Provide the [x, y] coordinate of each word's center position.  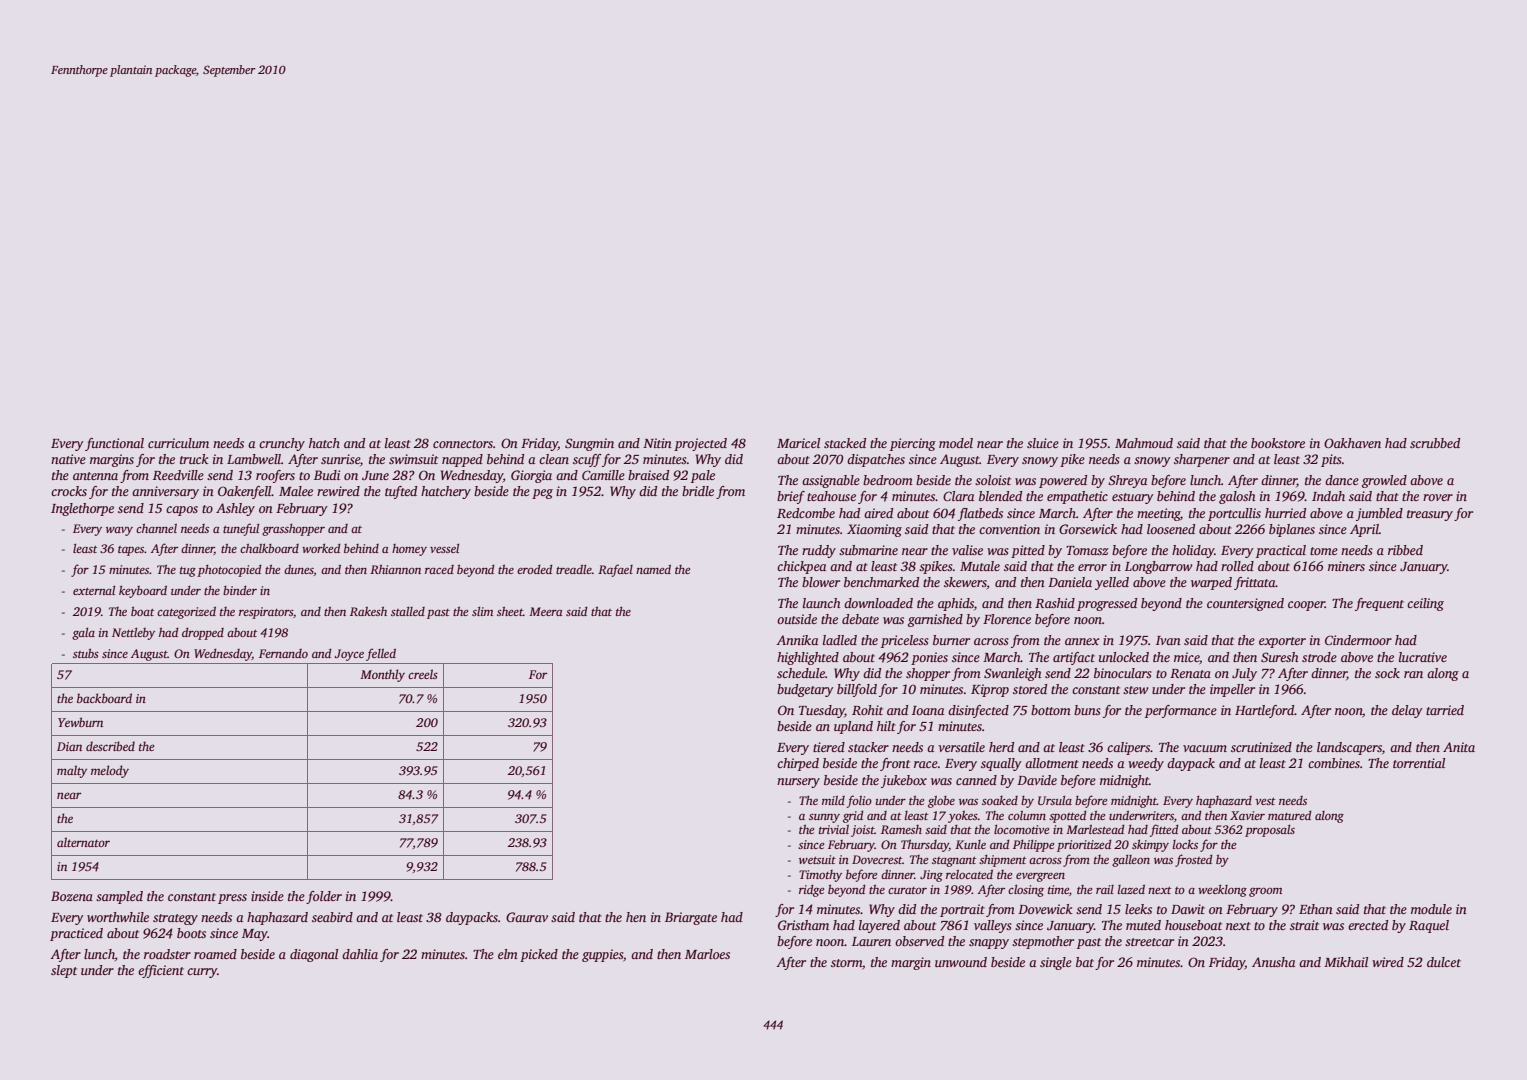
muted [1143, 925]
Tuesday [822, 711]
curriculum [178, 443]
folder [324, 897]
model [956, 443]
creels [423, 674]
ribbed [1405, 550]
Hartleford [1265, 711]
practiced [76, 934]
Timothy [820, 876]
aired [878, 513]
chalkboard [269, 548]
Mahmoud [1144, 443]
